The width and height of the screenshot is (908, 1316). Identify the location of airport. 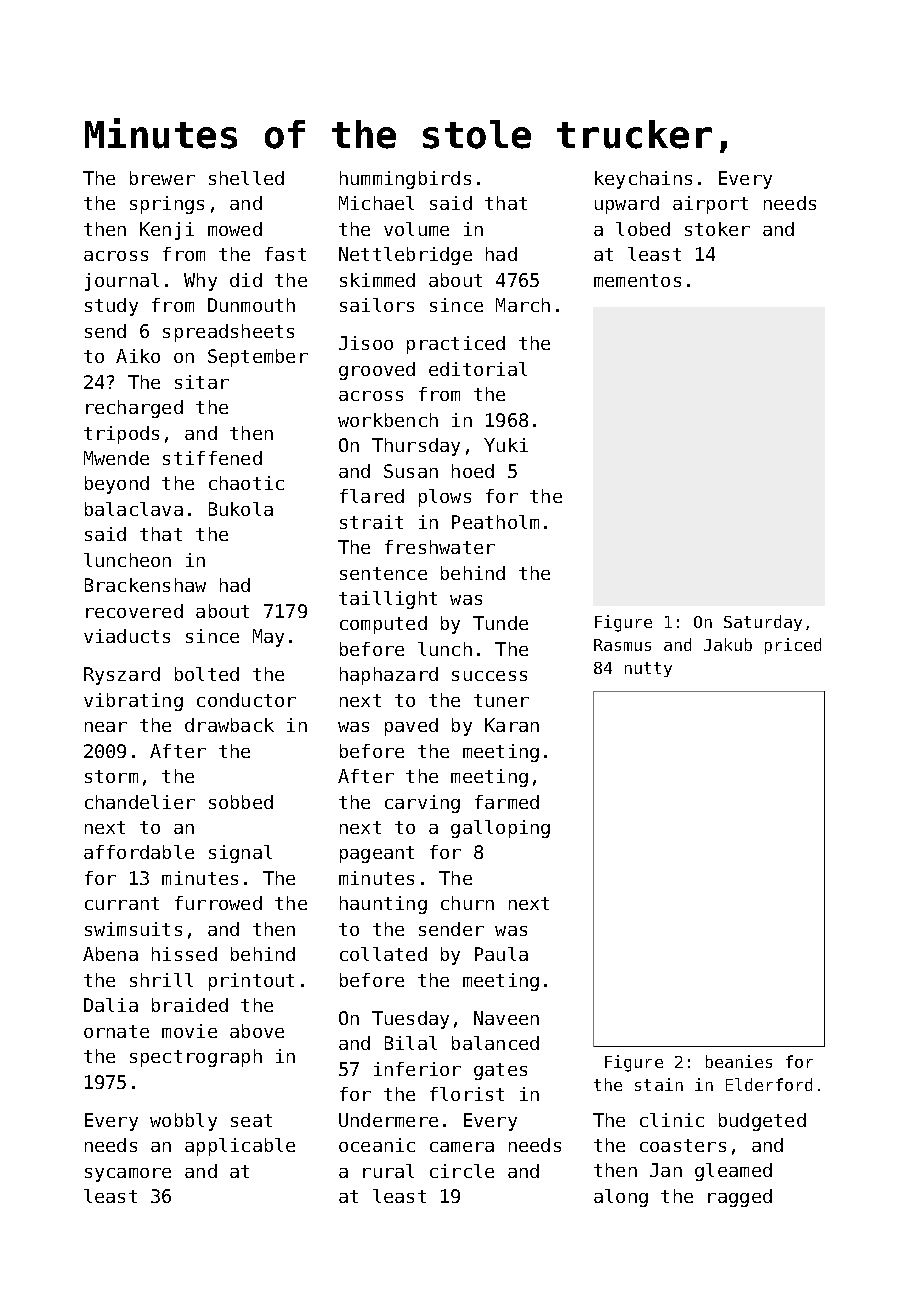
(710, 205).
